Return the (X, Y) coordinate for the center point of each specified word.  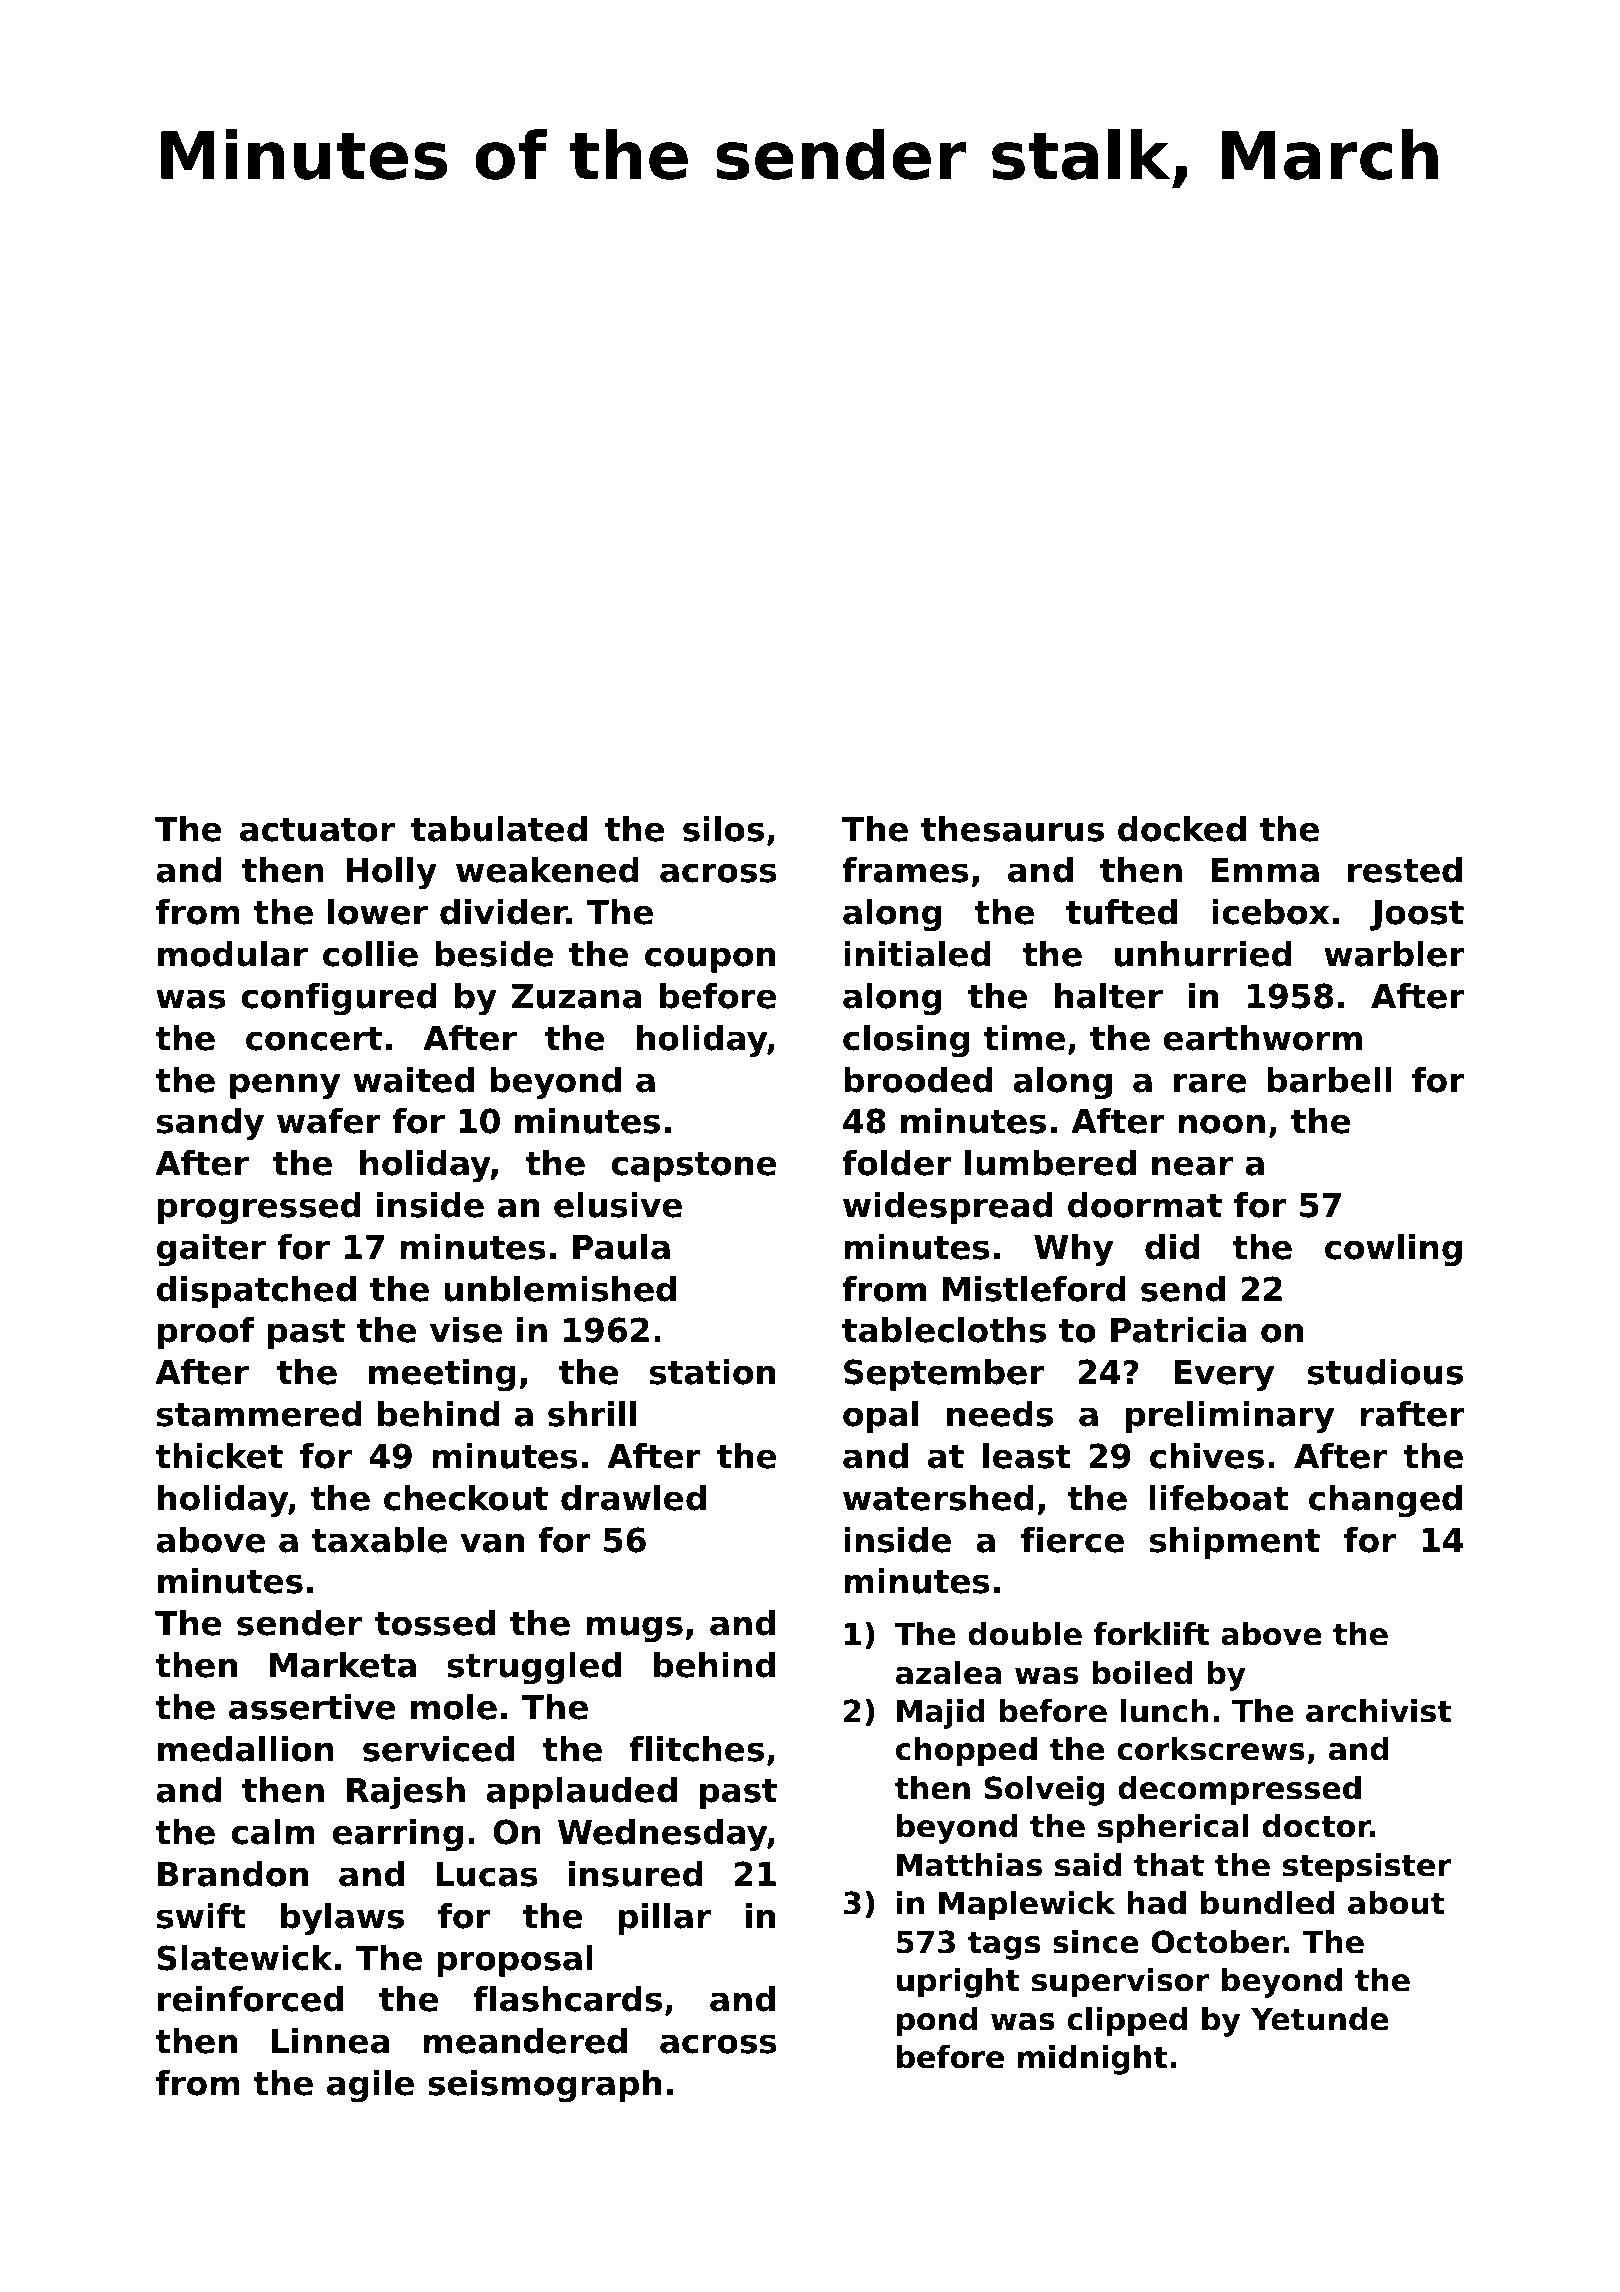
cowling (1393, 1250)
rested (1405, 870)
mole (454, 1707)
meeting (442, 1375)
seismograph (544, 2086)
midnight (1092, 2060)
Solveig (1044, 1791)
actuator (317, 830)
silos (723, 829)
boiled (1142, 1673)
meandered (525, 2041)
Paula (621, 1247)
